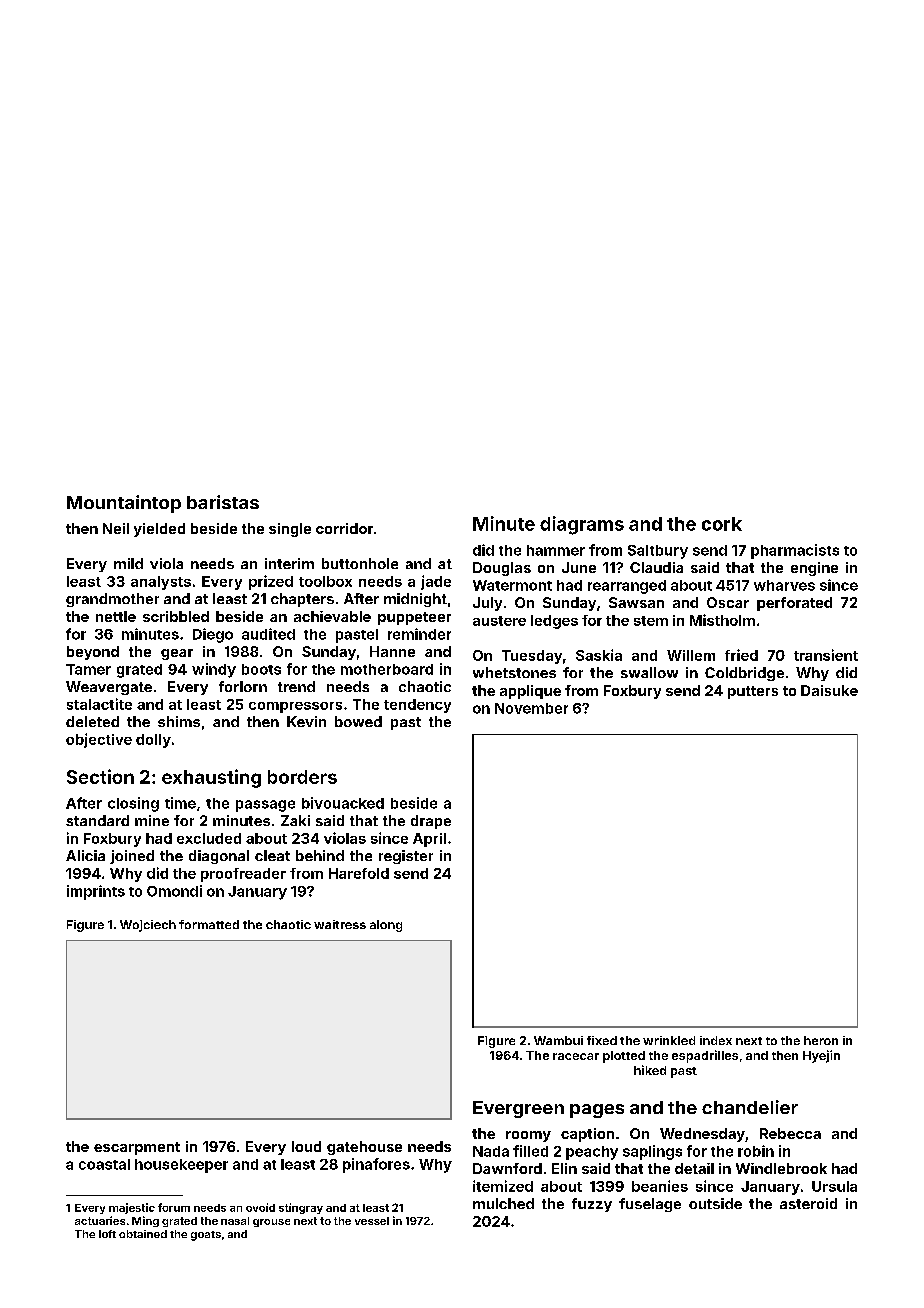  I want to click on ledges, so click(554, 622).
